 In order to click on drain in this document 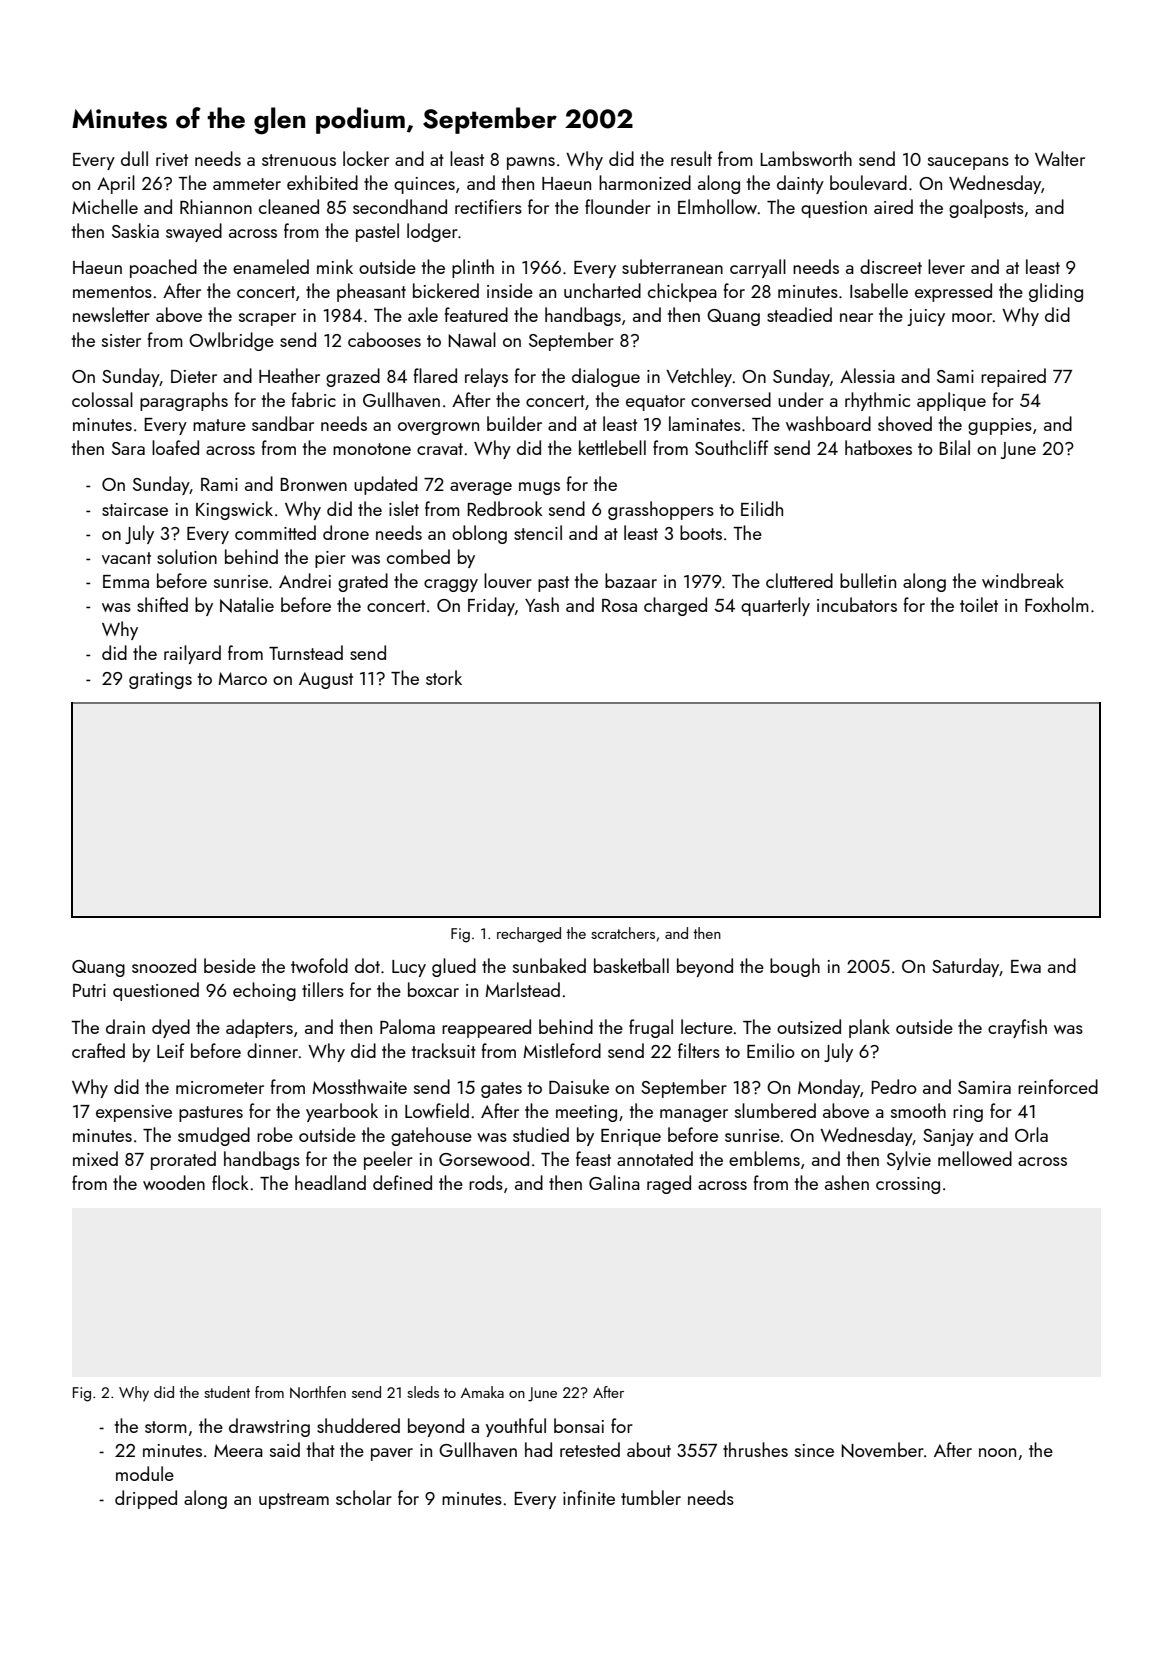, I will do `click(125, 1026)`.
